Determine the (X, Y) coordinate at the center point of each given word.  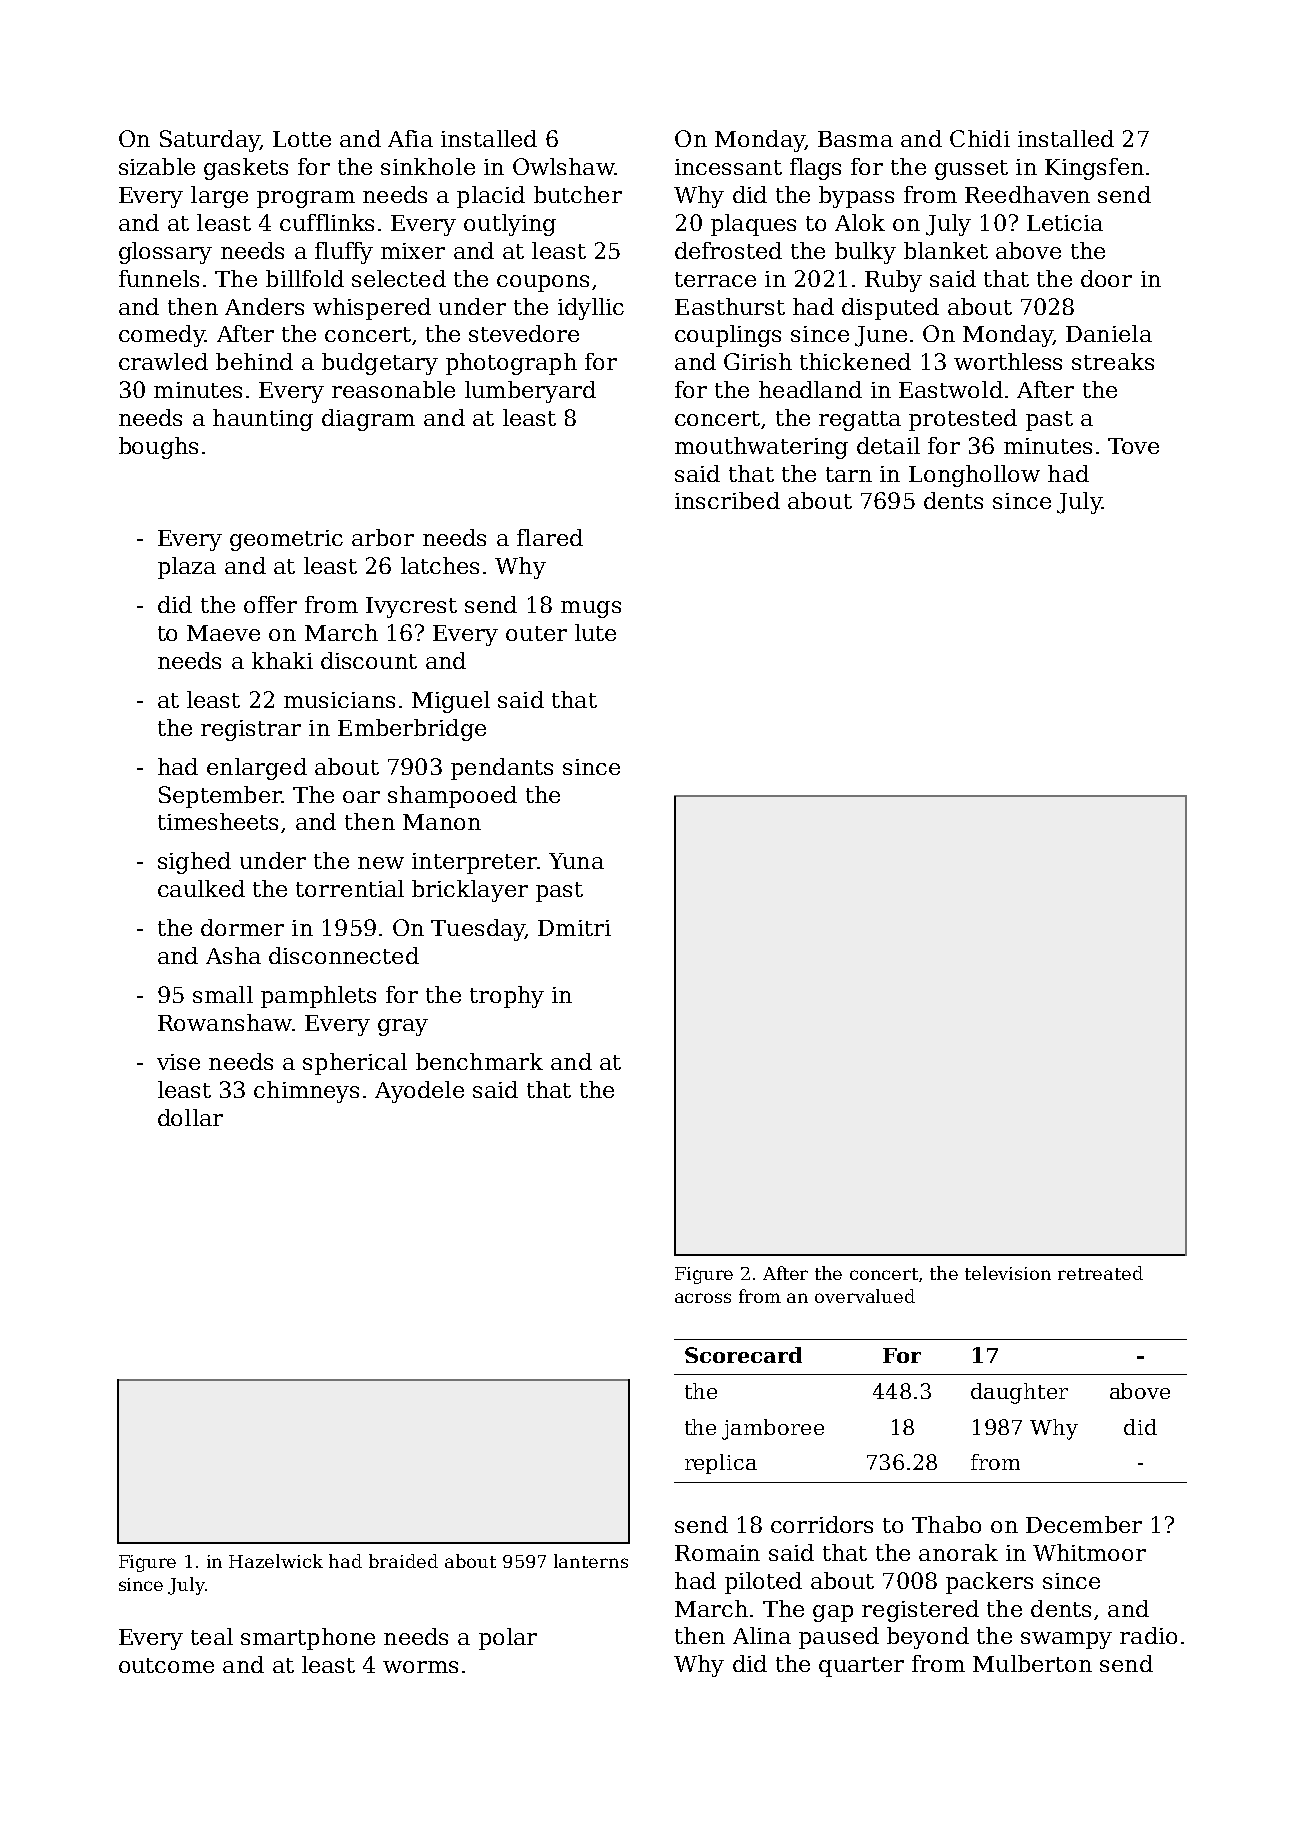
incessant (728, 167)
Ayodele (419, 1092)
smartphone (308, 1639)
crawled (163, 361)
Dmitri (574, 928)
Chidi (980, 138)
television (1008, 1273)
